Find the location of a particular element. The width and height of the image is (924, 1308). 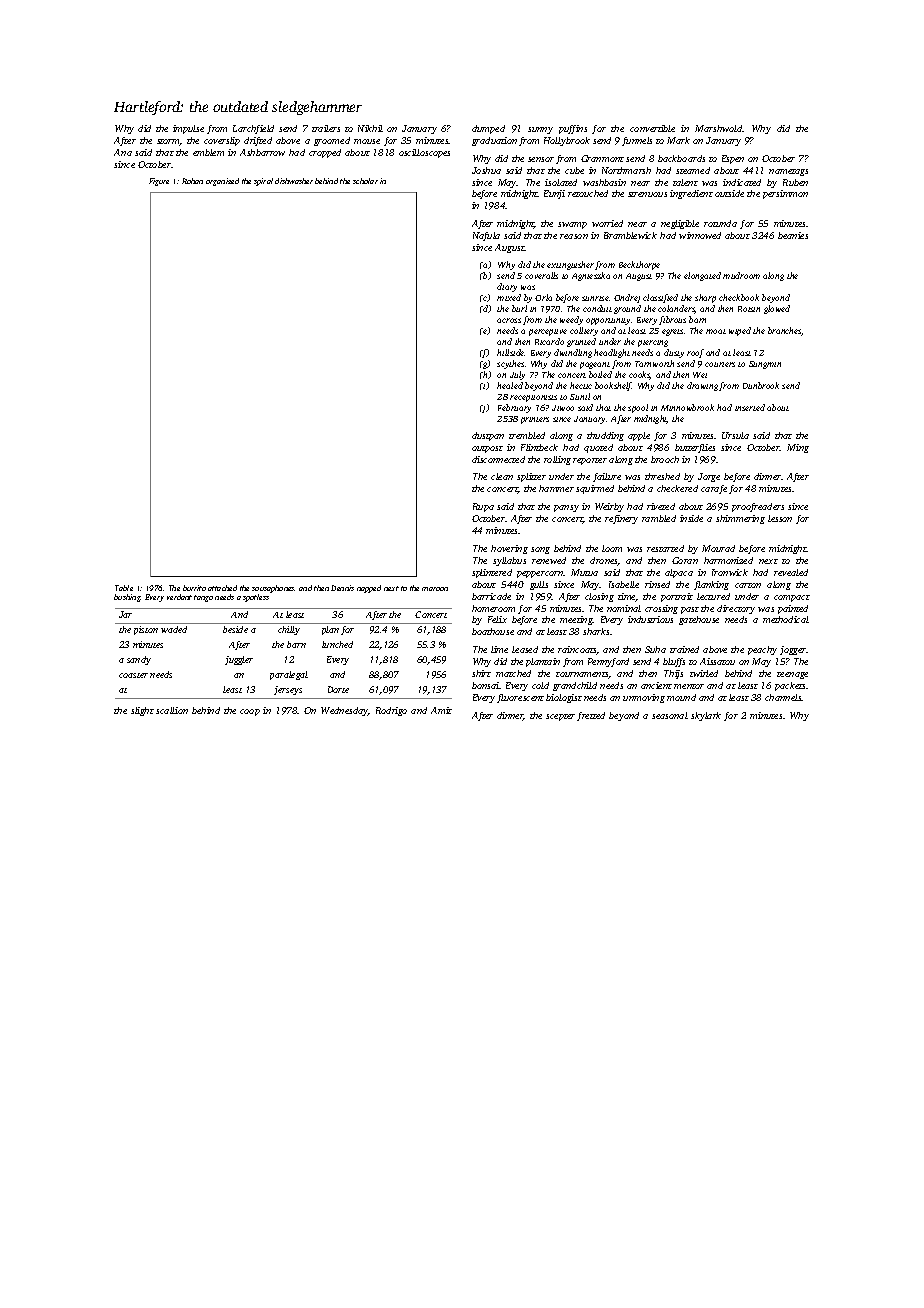

diary is located at coordinates (507, 287).
